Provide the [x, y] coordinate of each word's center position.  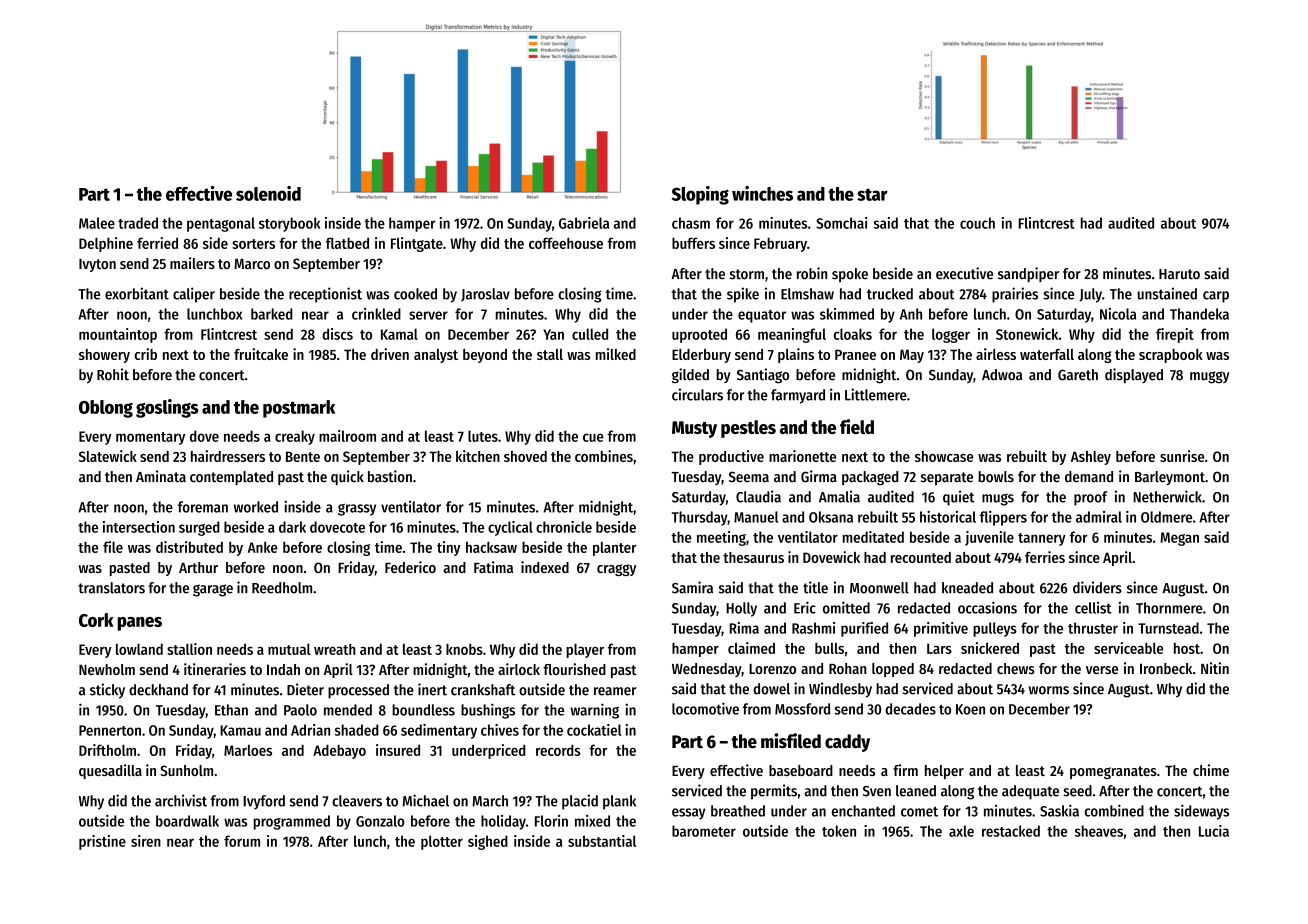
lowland [139, 649]
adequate [1030, 792]
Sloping [700, 195]
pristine [102, 842]
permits [774, 792]
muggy [1210, 377]
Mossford [802, 709]
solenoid [268, 193]
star [872, 194]
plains [796, 355]
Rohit [113, 374]
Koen [970, 709]
